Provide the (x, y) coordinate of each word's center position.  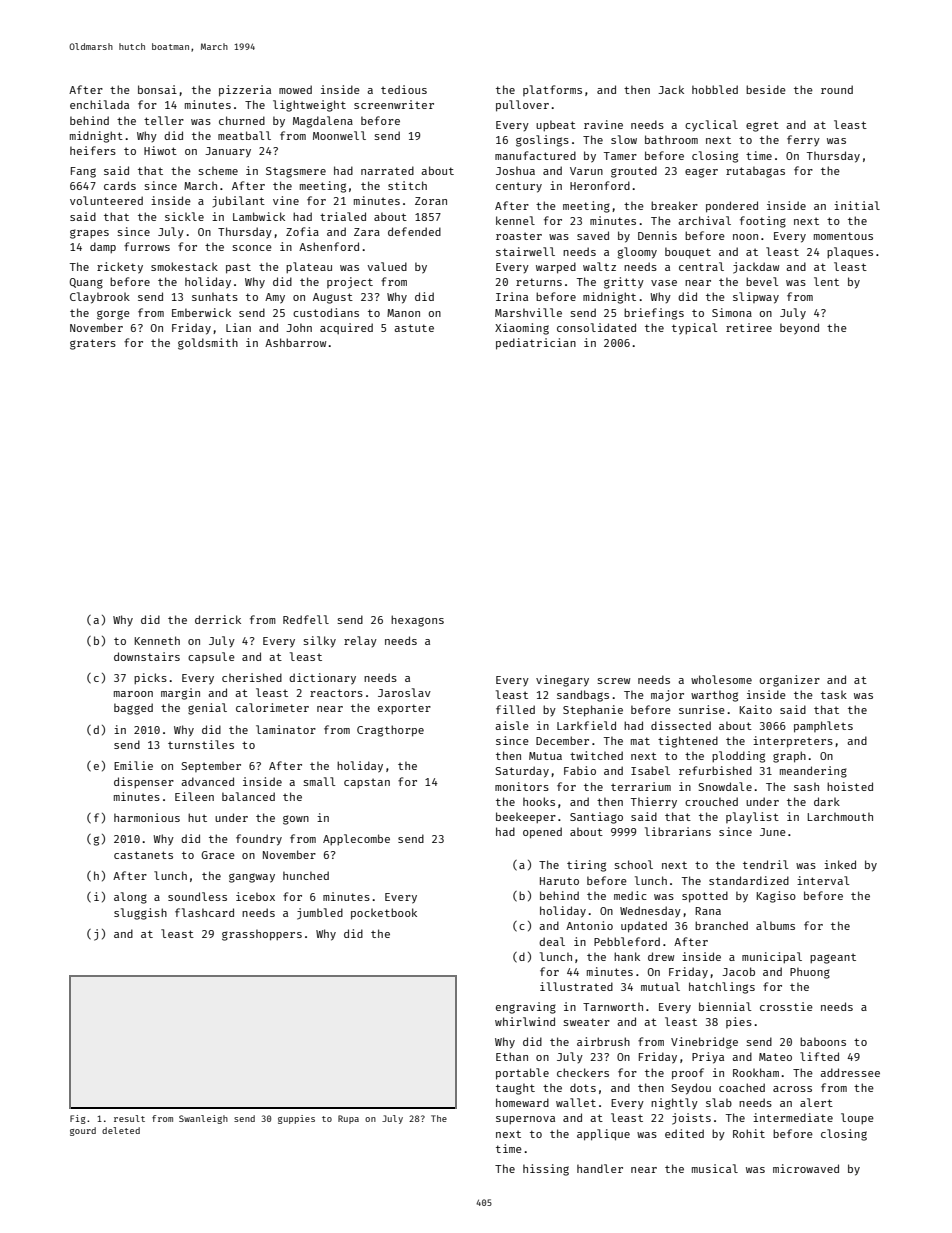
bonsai (157, 89)
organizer (790, 681)
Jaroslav (404, 692)
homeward (522, 1102)
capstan (367, 783)
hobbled (715, 89)
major (667, 696)
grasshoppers (262, 935)
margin (180, 694)
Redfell (306, 619)
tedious (404, 89)
